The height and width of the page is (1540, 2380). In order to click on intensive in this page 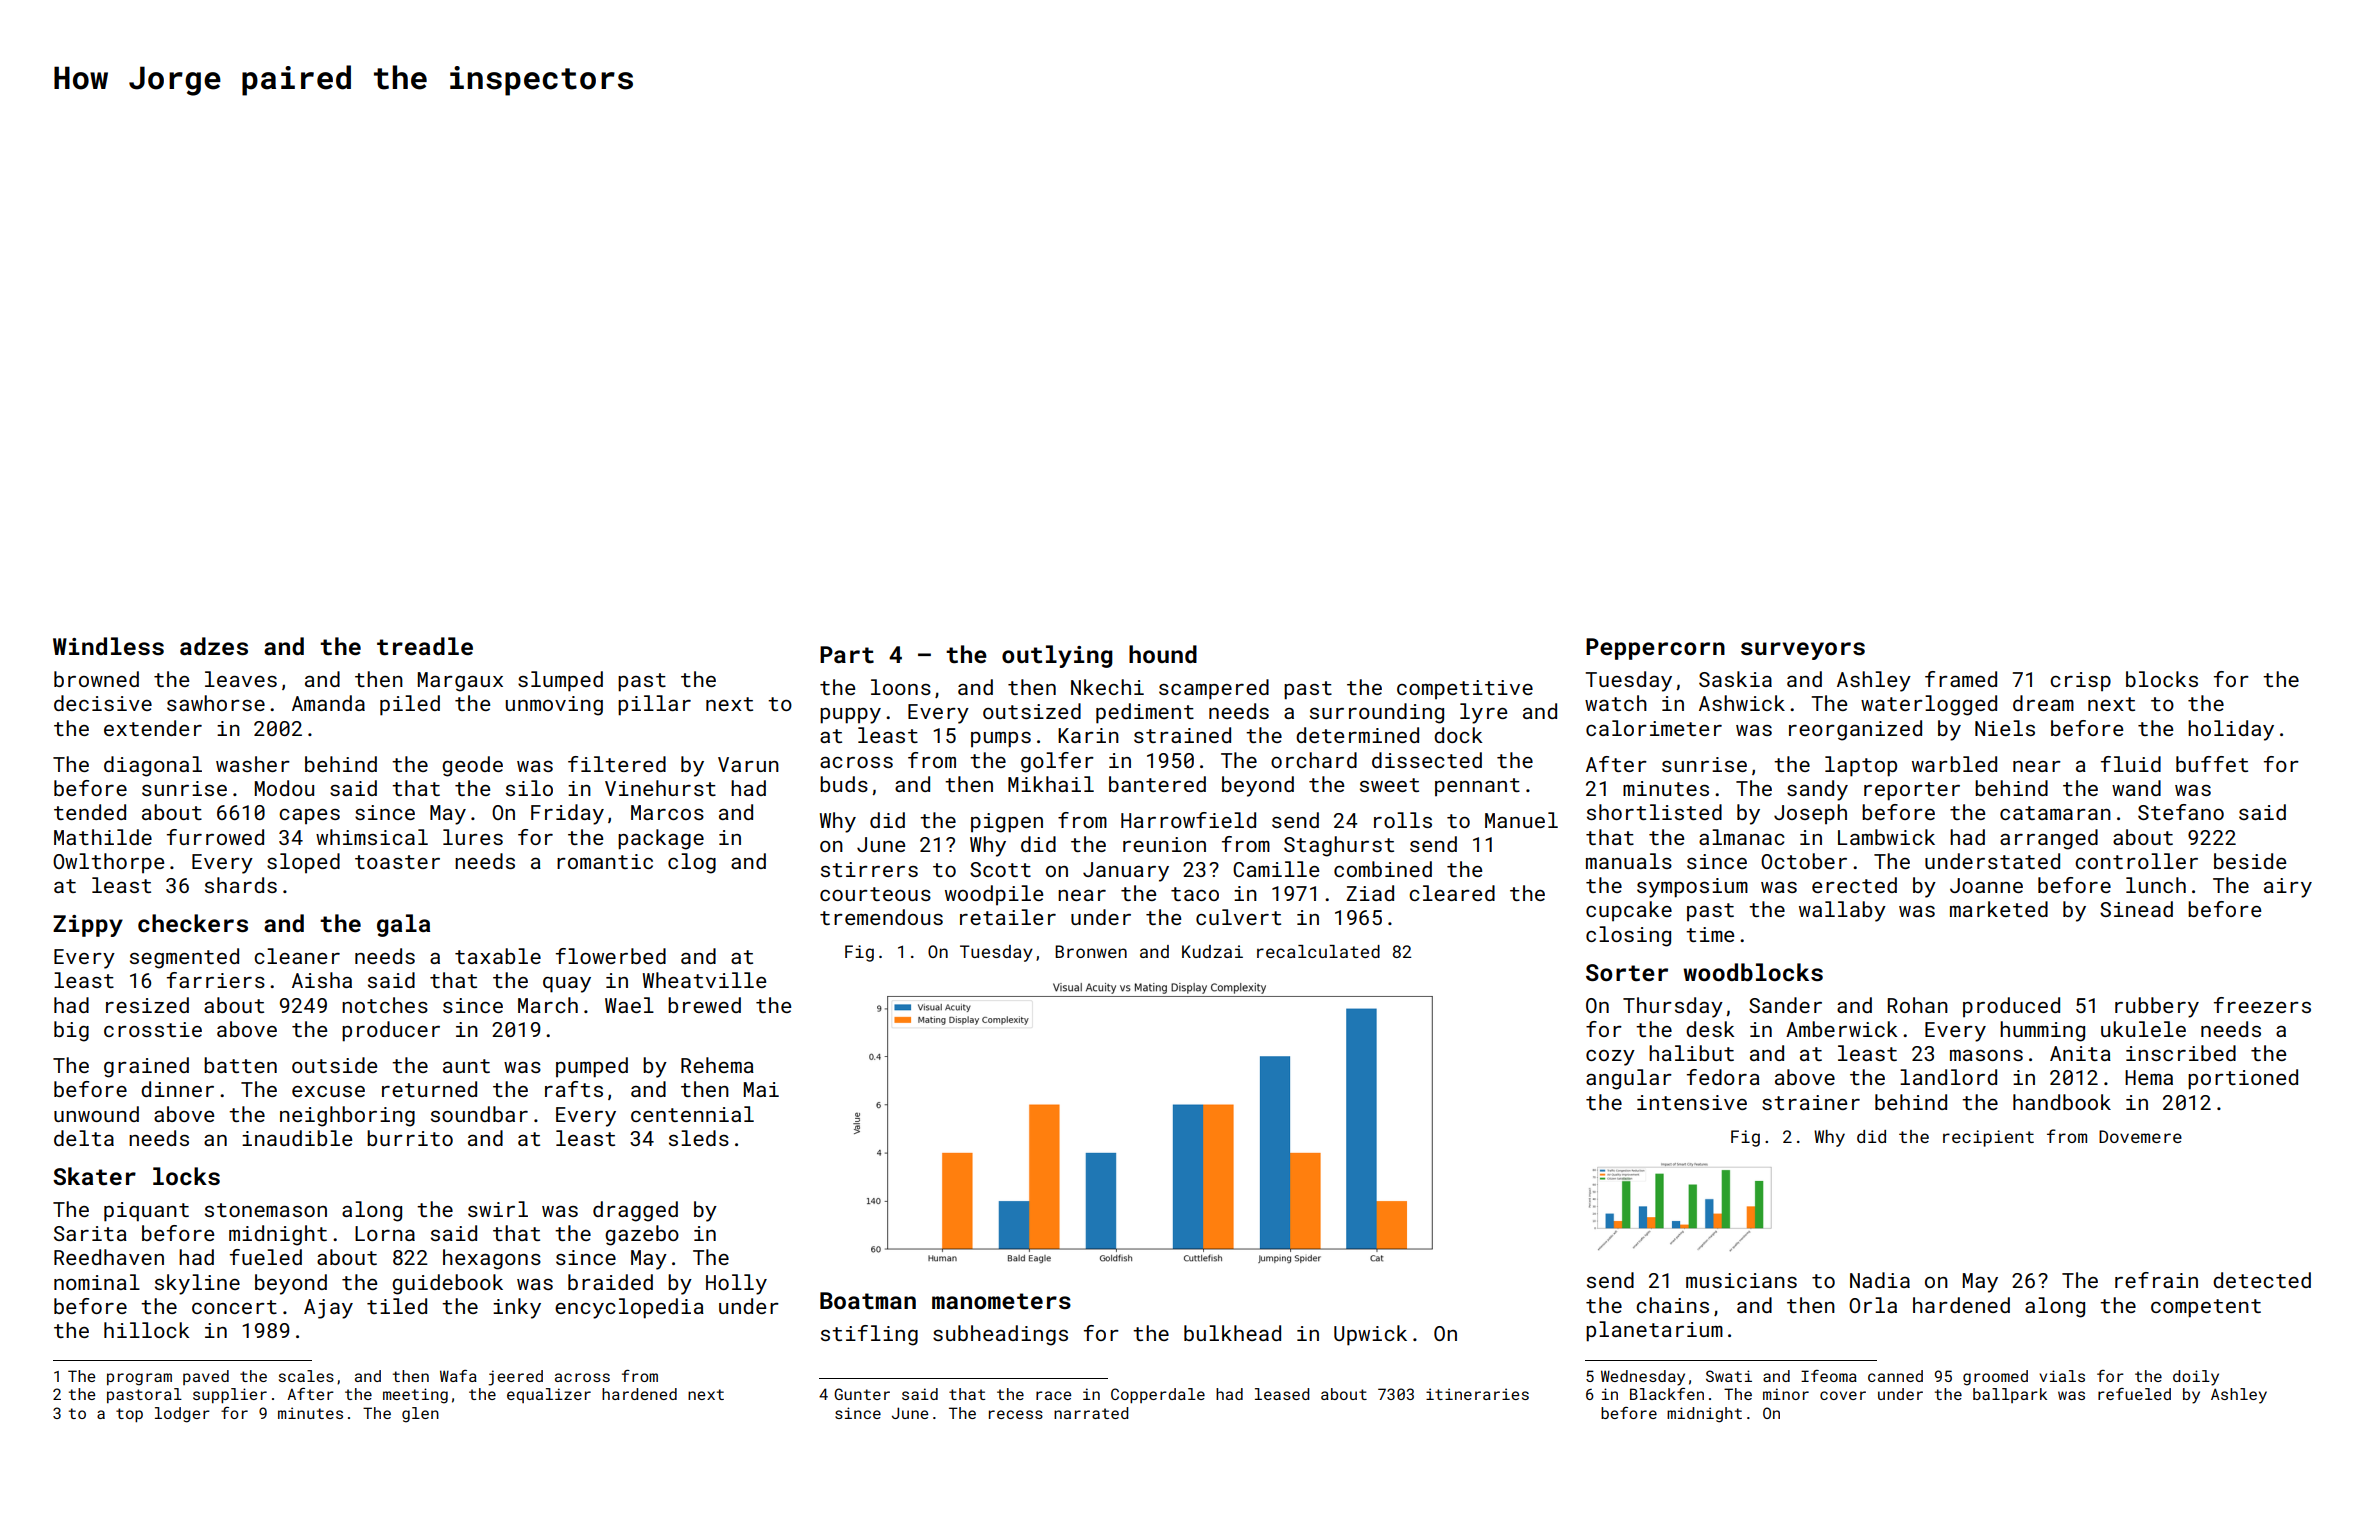, I will do `click(1692, 1102)`.
